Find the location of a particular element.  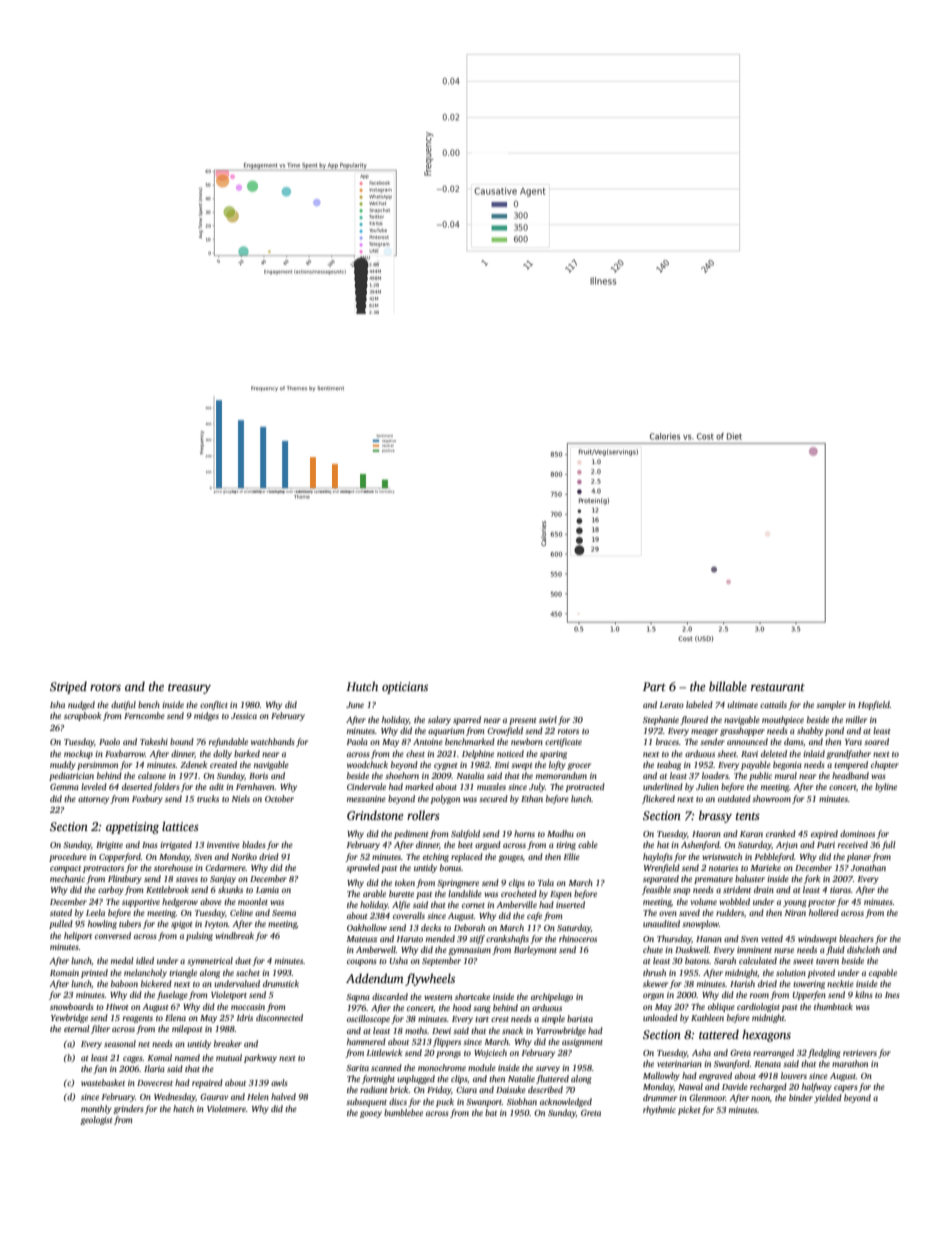

Hiwot is located at coordinates (117, 1007).
